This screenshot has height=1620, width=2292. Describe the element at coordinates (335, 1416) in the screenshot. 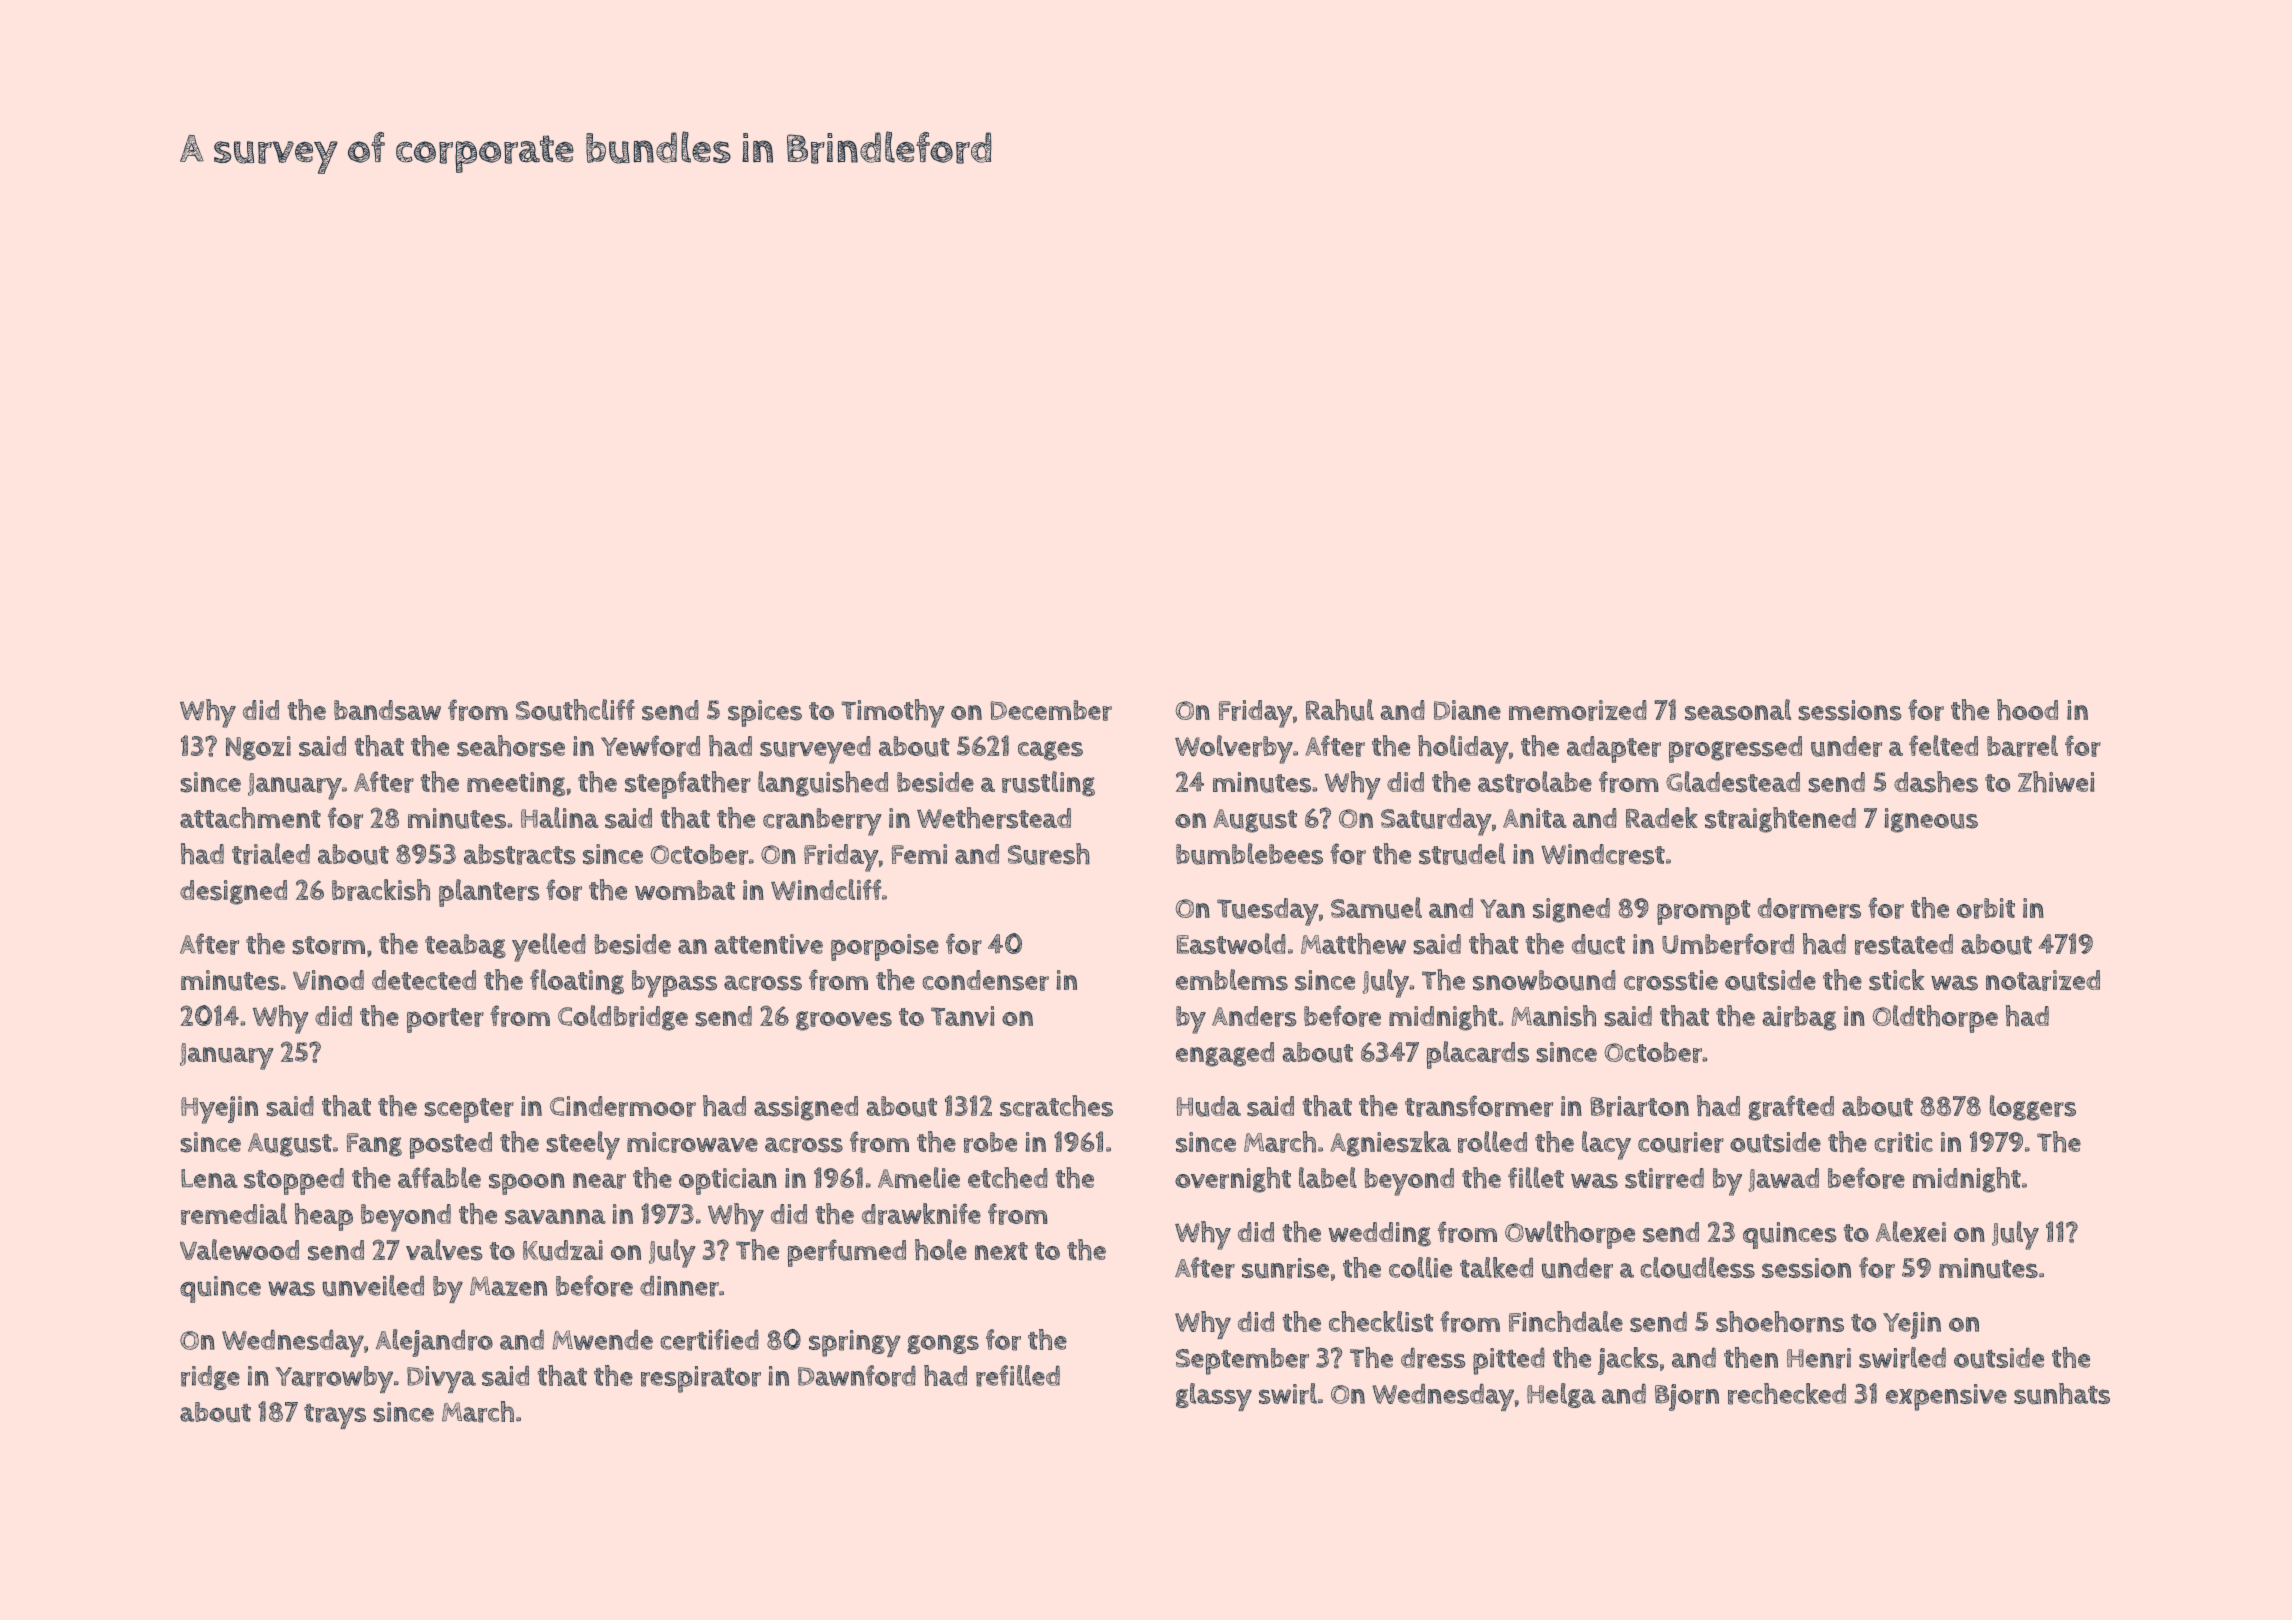

I see `trays` at that location.
